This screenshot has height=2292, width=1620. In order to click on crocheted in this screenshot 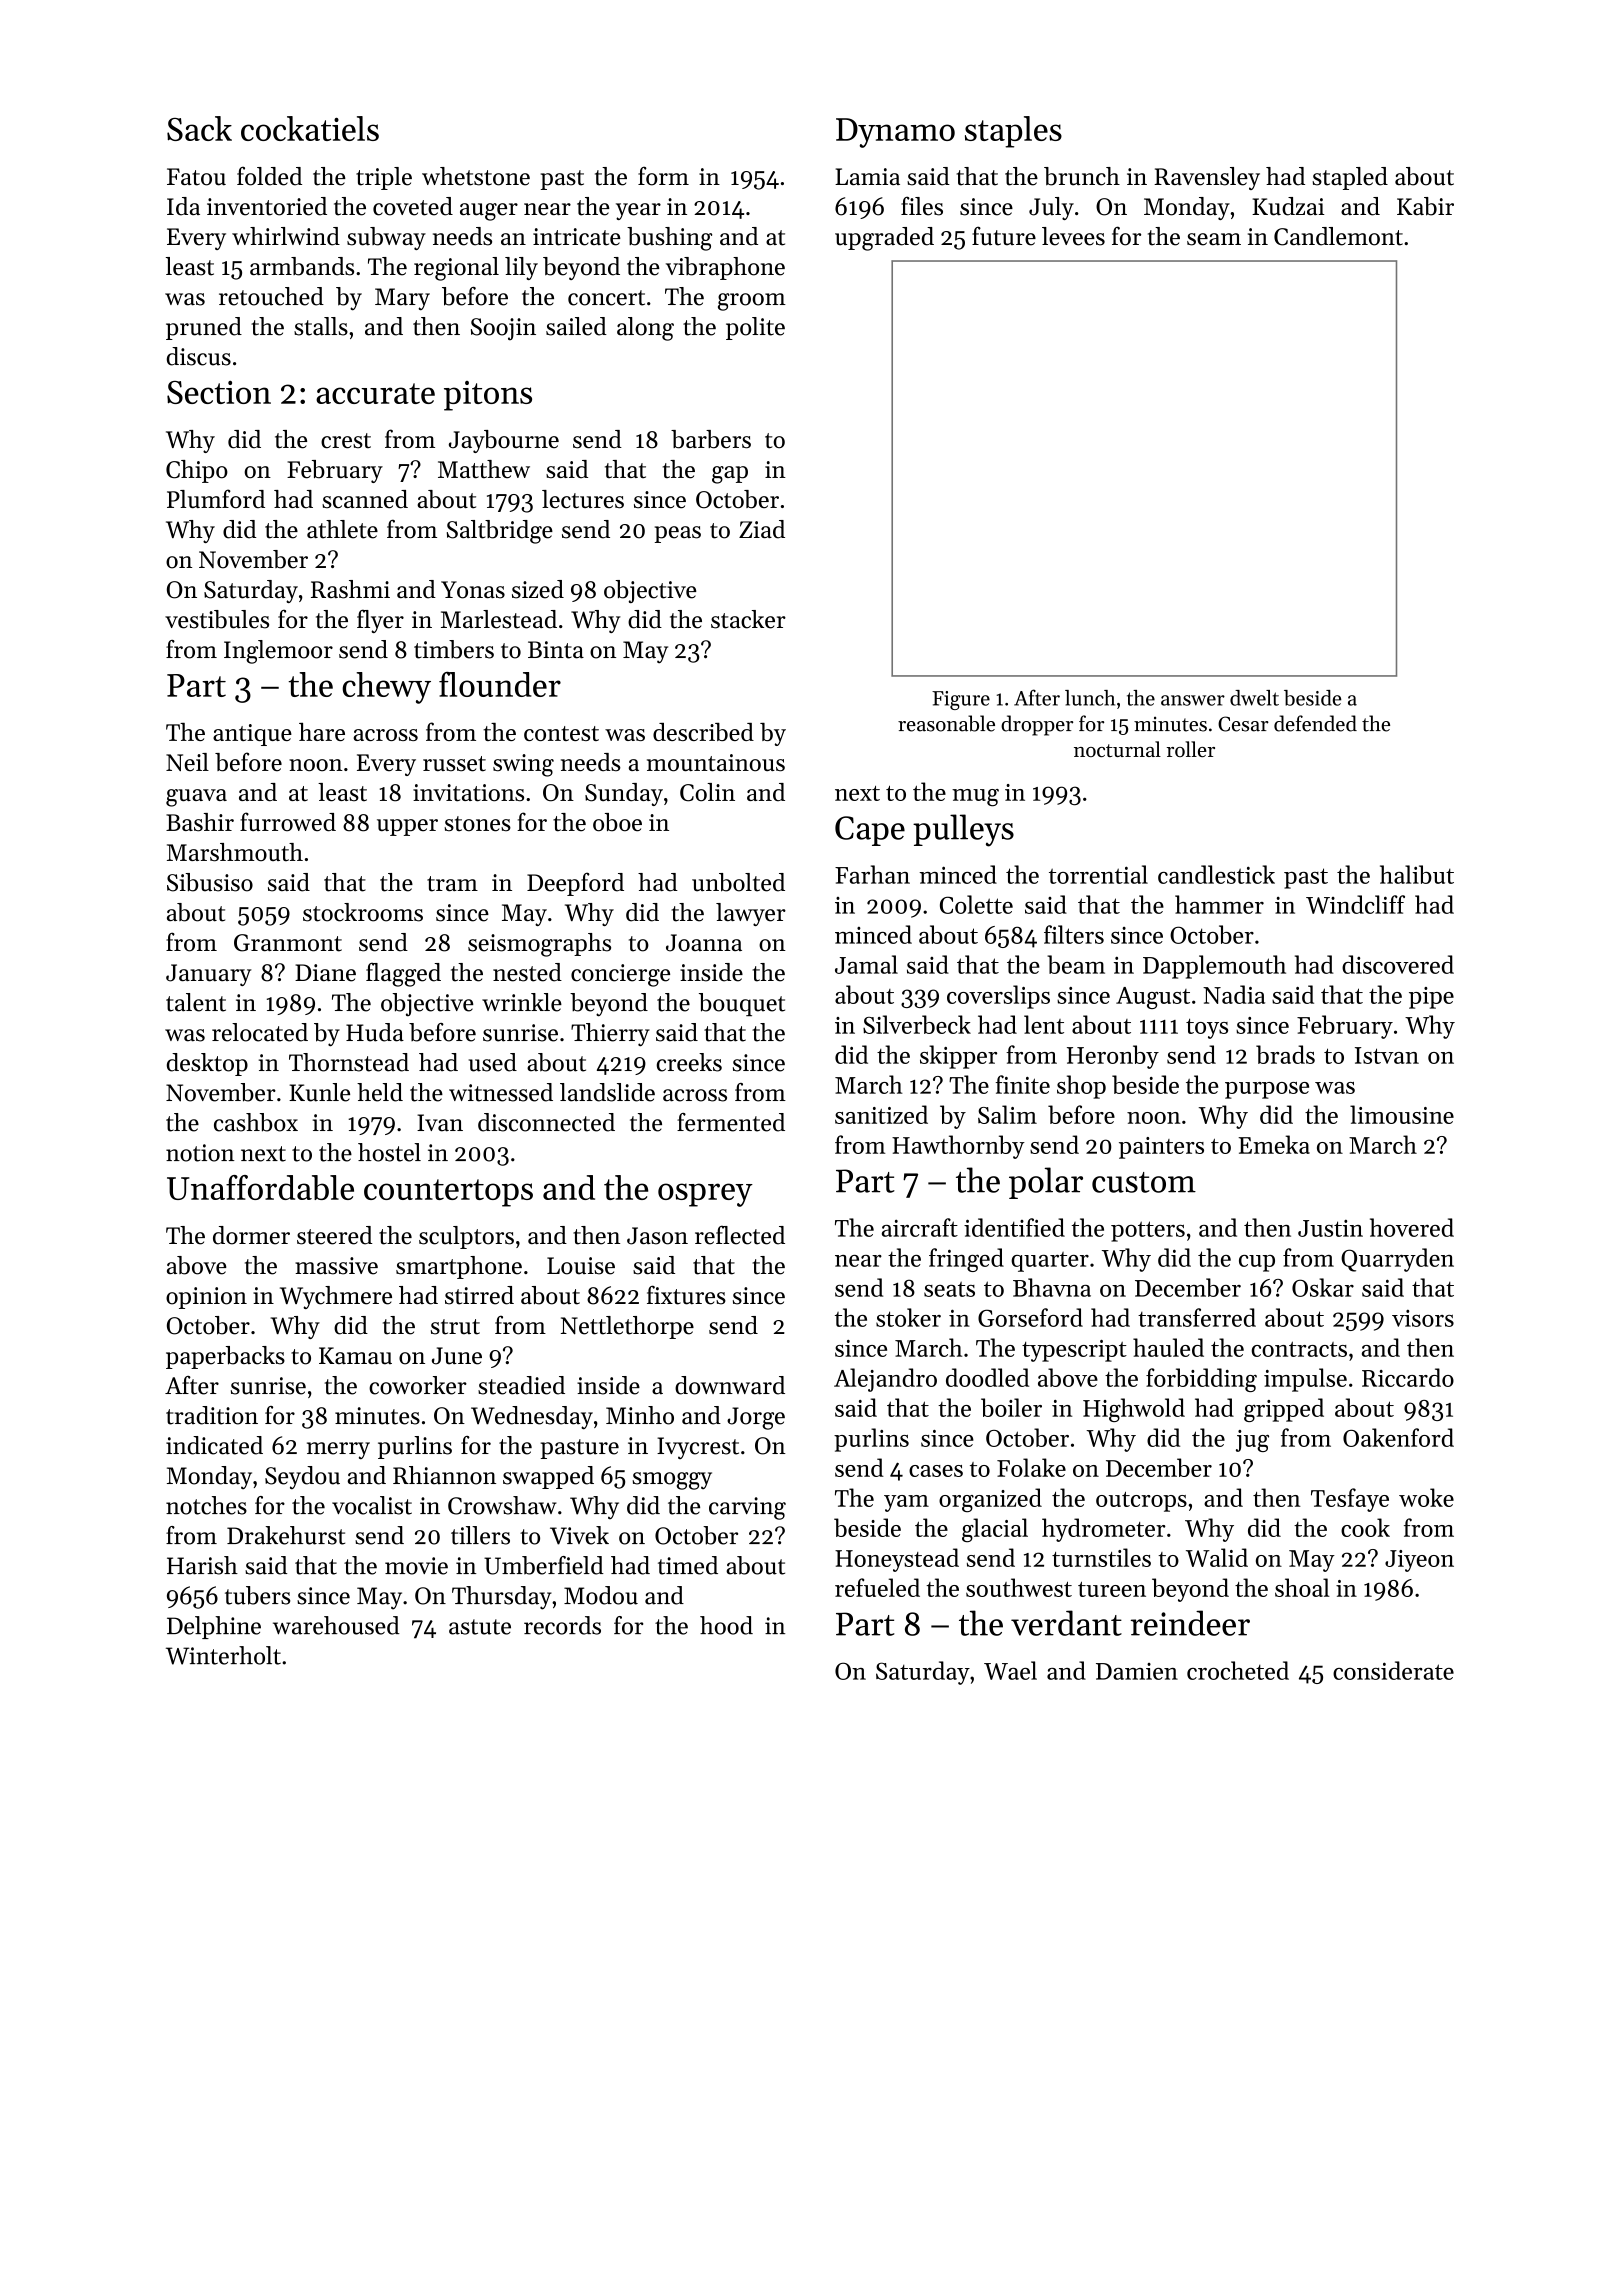, I will do `click(1238, 1670)`.
